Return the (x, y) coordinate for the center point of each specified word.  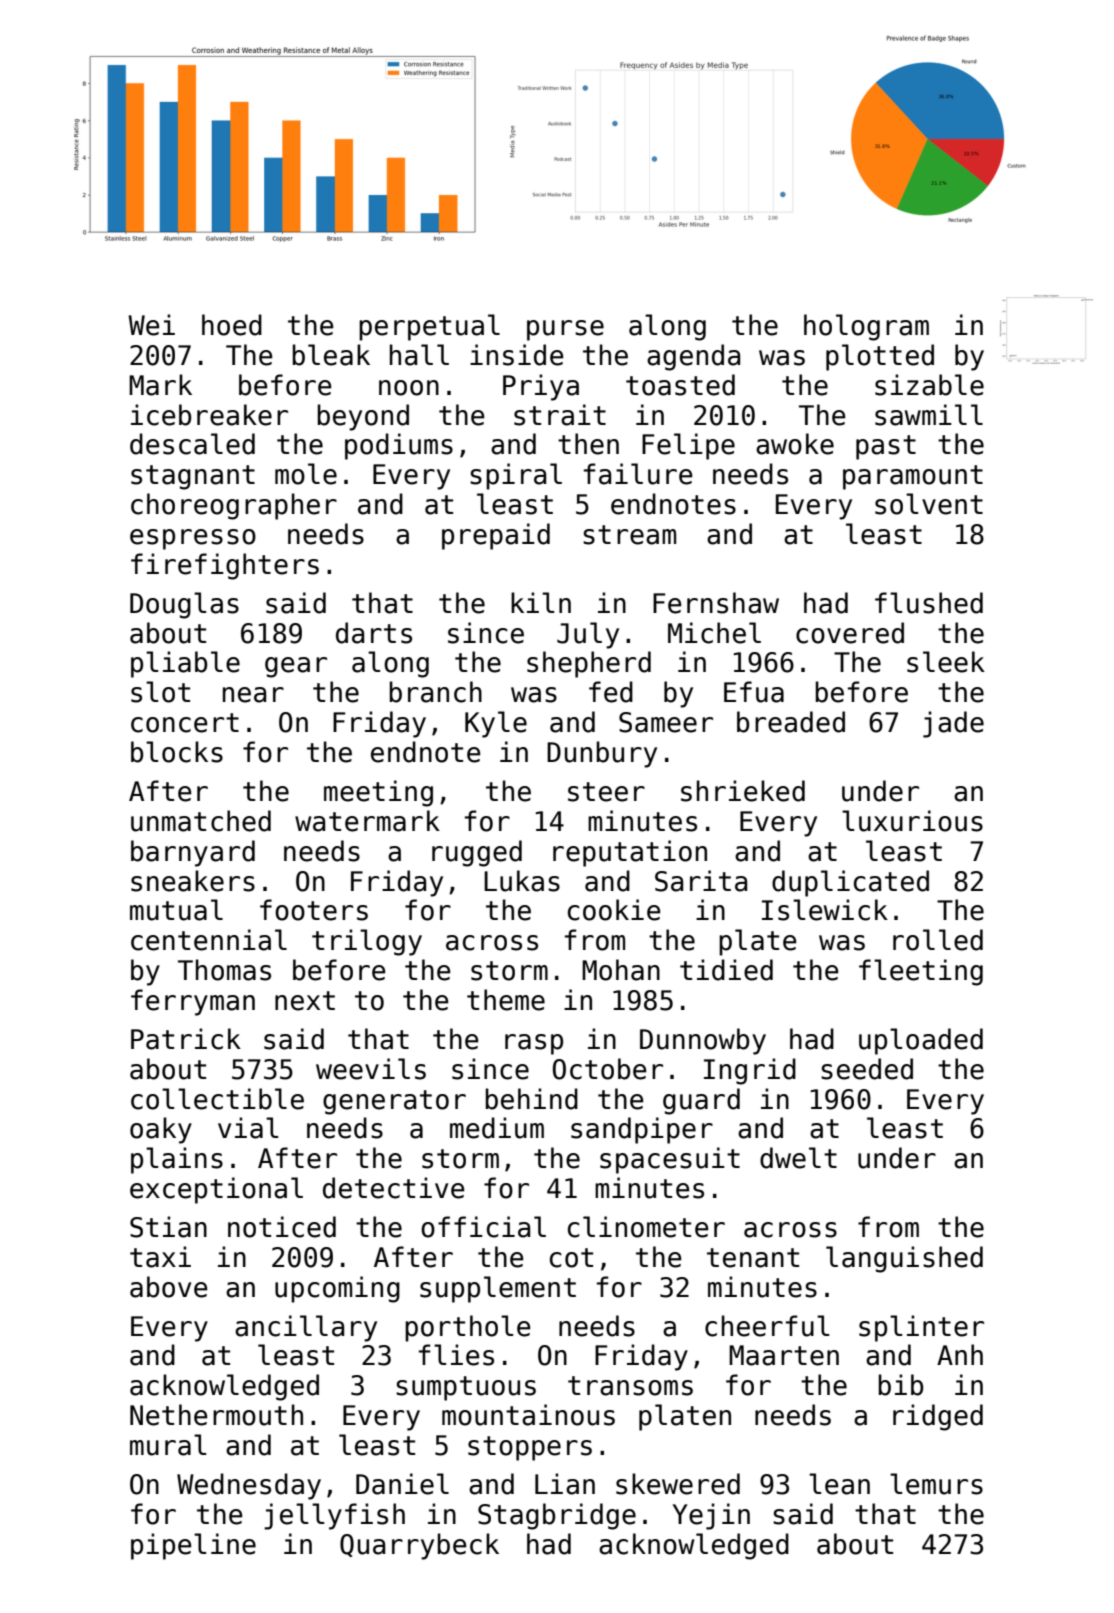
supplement (498, 1289)
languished (904, 1259)
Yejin (711, 1516)
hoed (232, 325)
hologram (866, 327)
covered (850, 633)
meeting (378, 793)
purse (565, 330)
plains (177, 1160)
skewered (678, 1484)
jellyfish (334, 1516)
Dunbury (602, 754)
